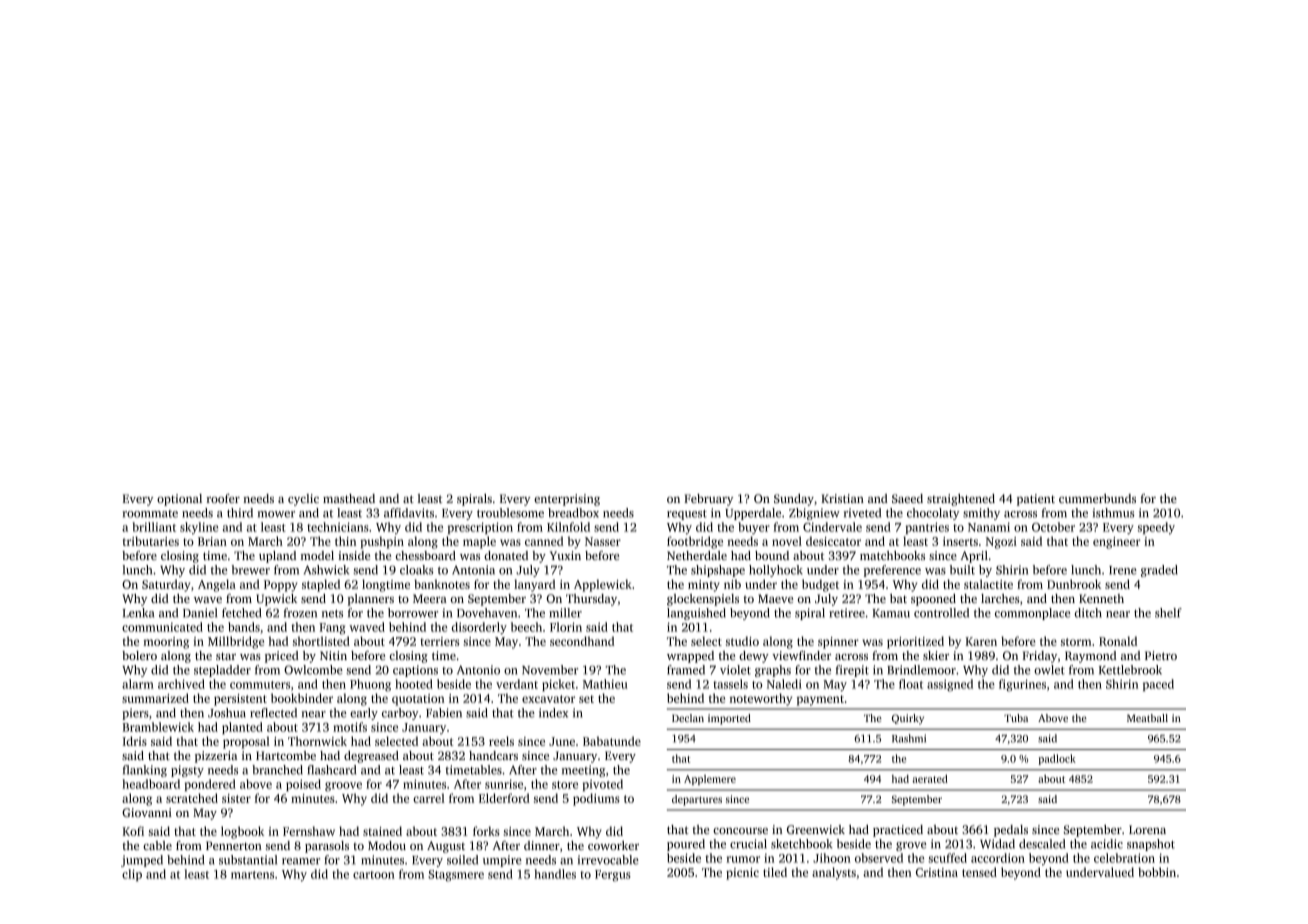 This page has width=1308, height=924. Describe the element at coordinates (596, 799) in the page. I see `podiums` at that location.
